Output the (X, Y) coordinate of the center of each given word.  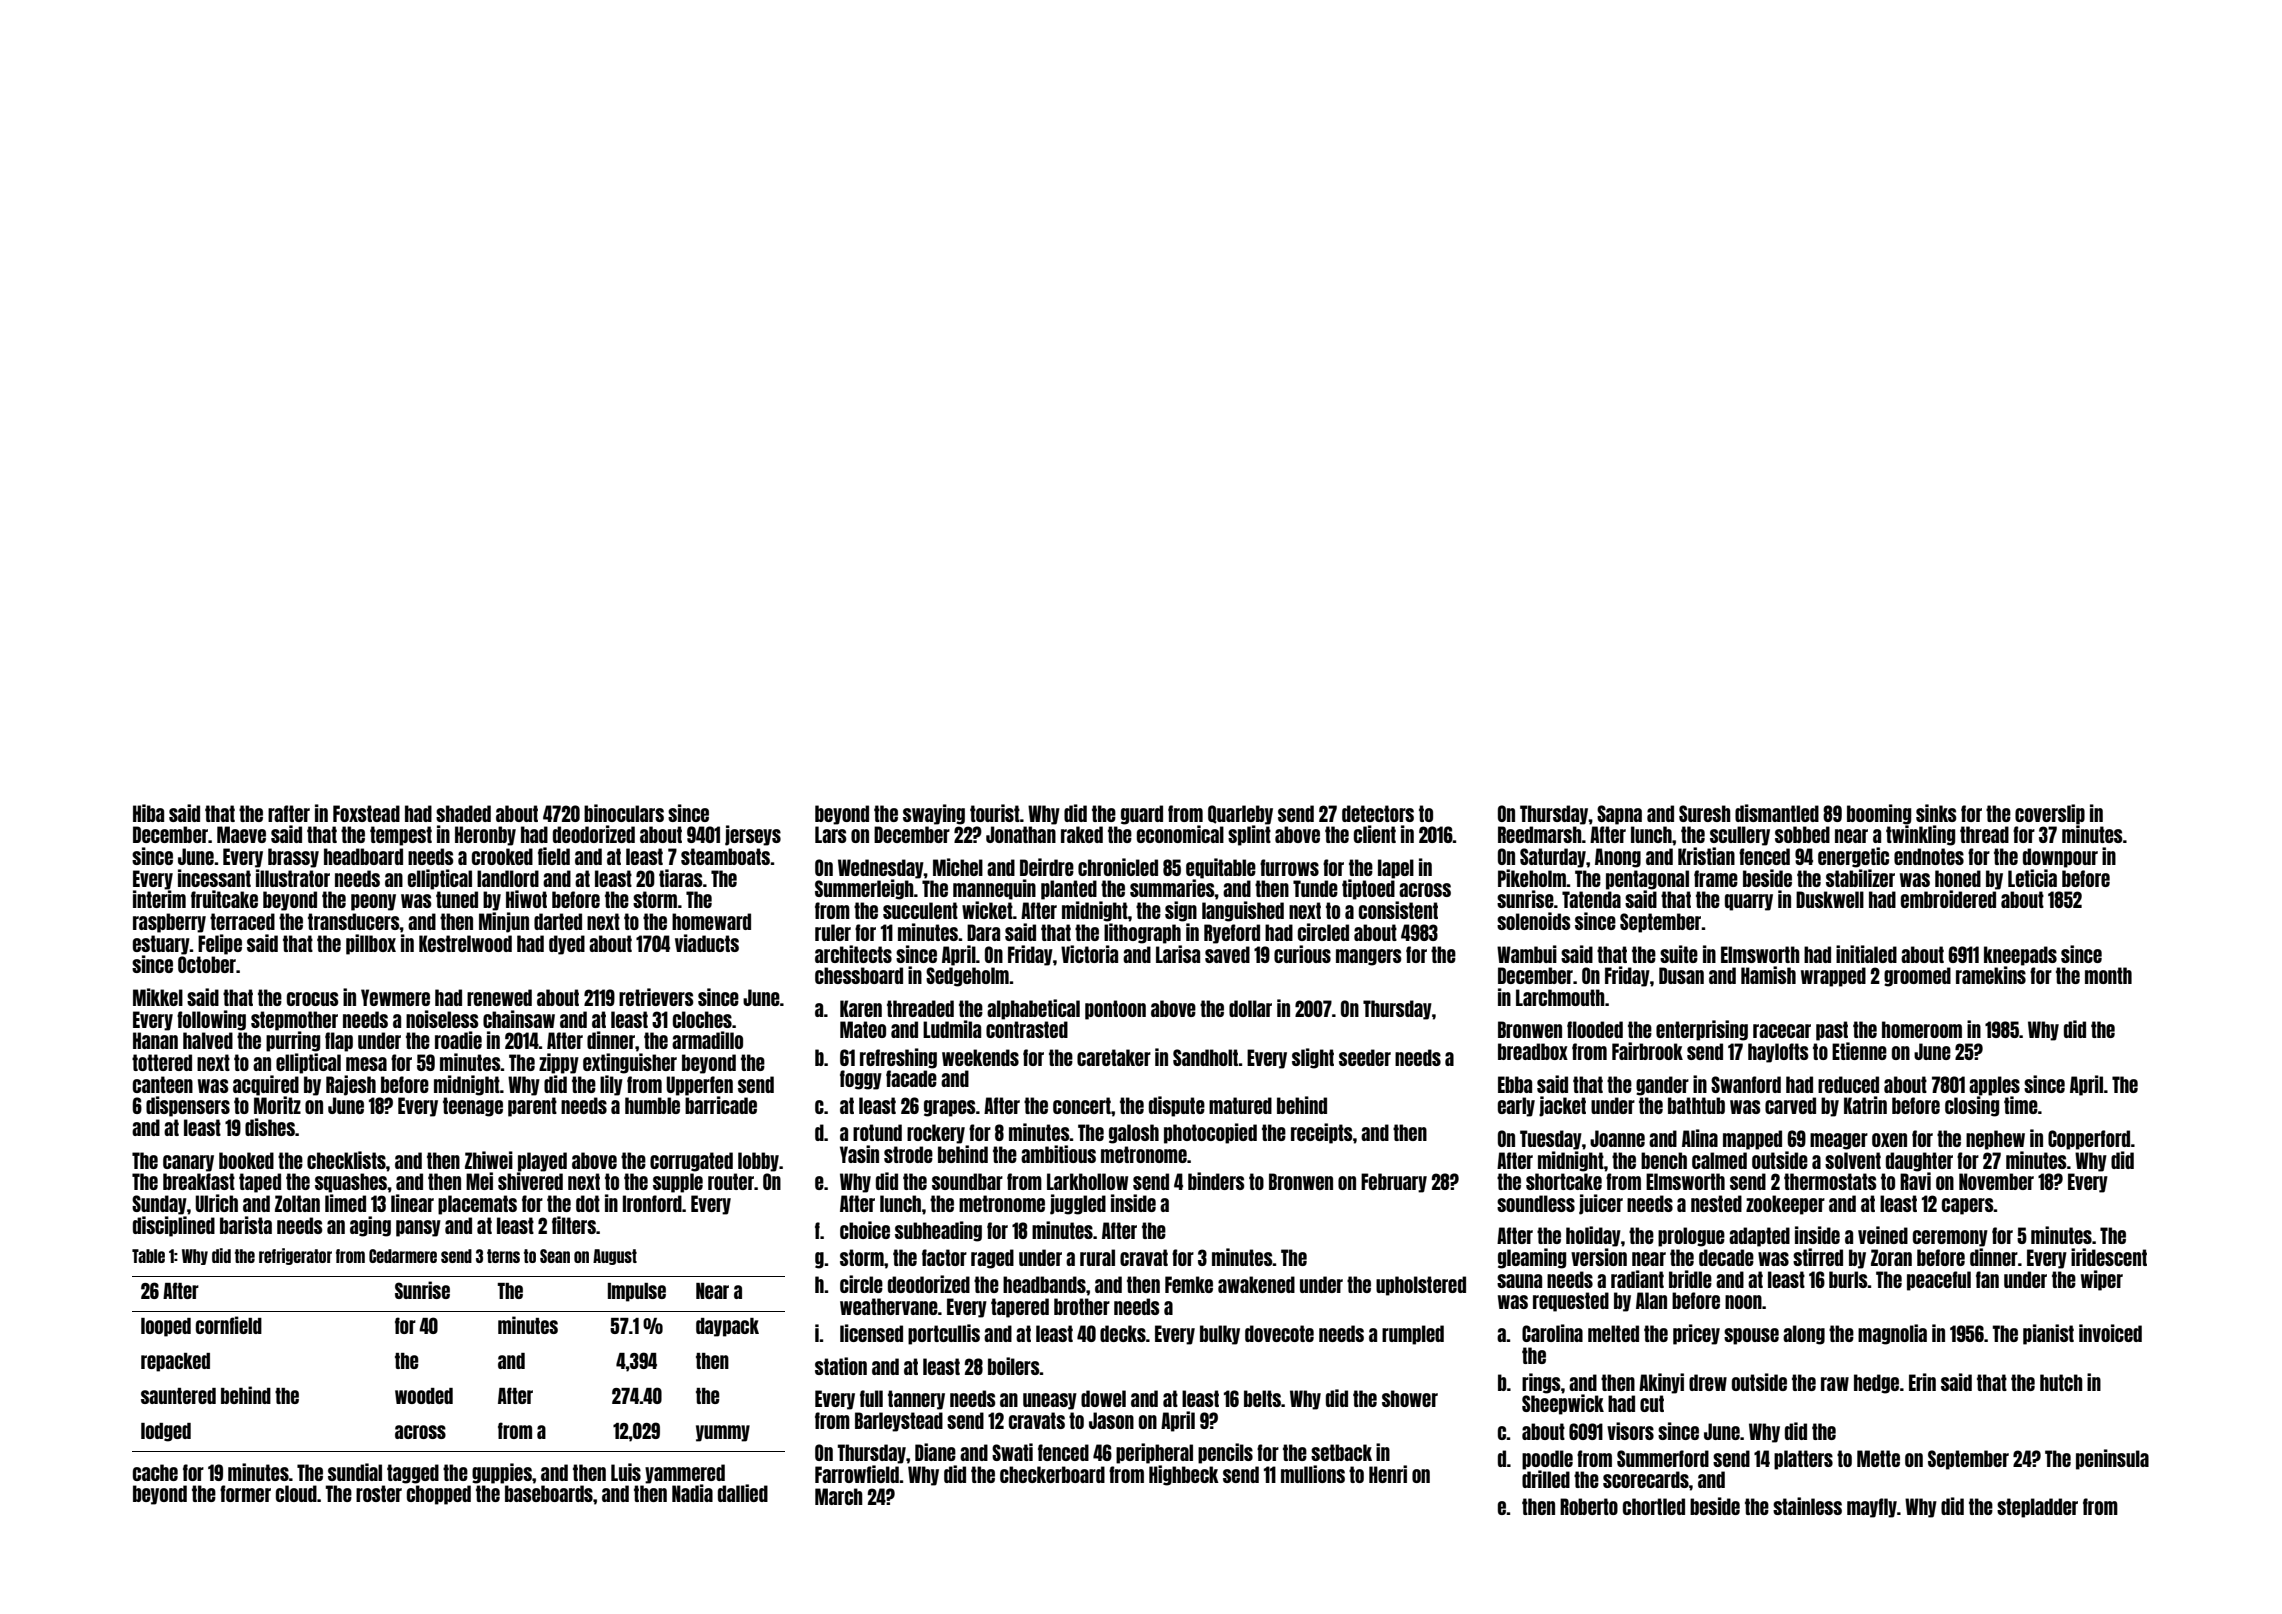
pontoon (1115, 1010)
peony (373, 902)
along (1804, 1335)
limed (345, 1203)
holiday (1593, 1236)
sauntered (178, 1396)
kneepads (2020, 956)
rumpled (1413, 1335)
